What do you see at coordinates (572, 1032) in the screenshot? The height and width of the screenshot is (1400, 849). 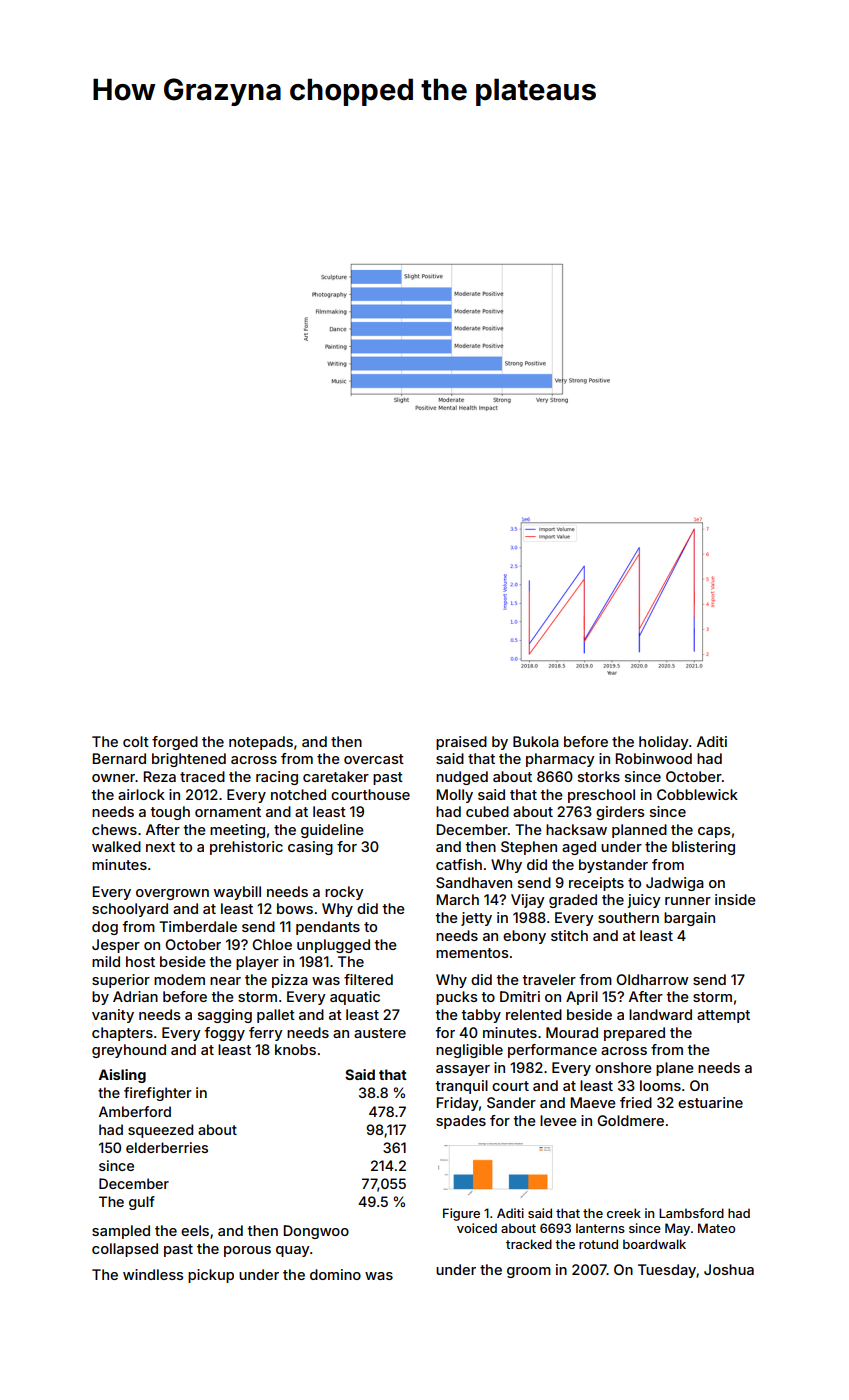 I see `Mourad` at bounding box center [572, 1032].
